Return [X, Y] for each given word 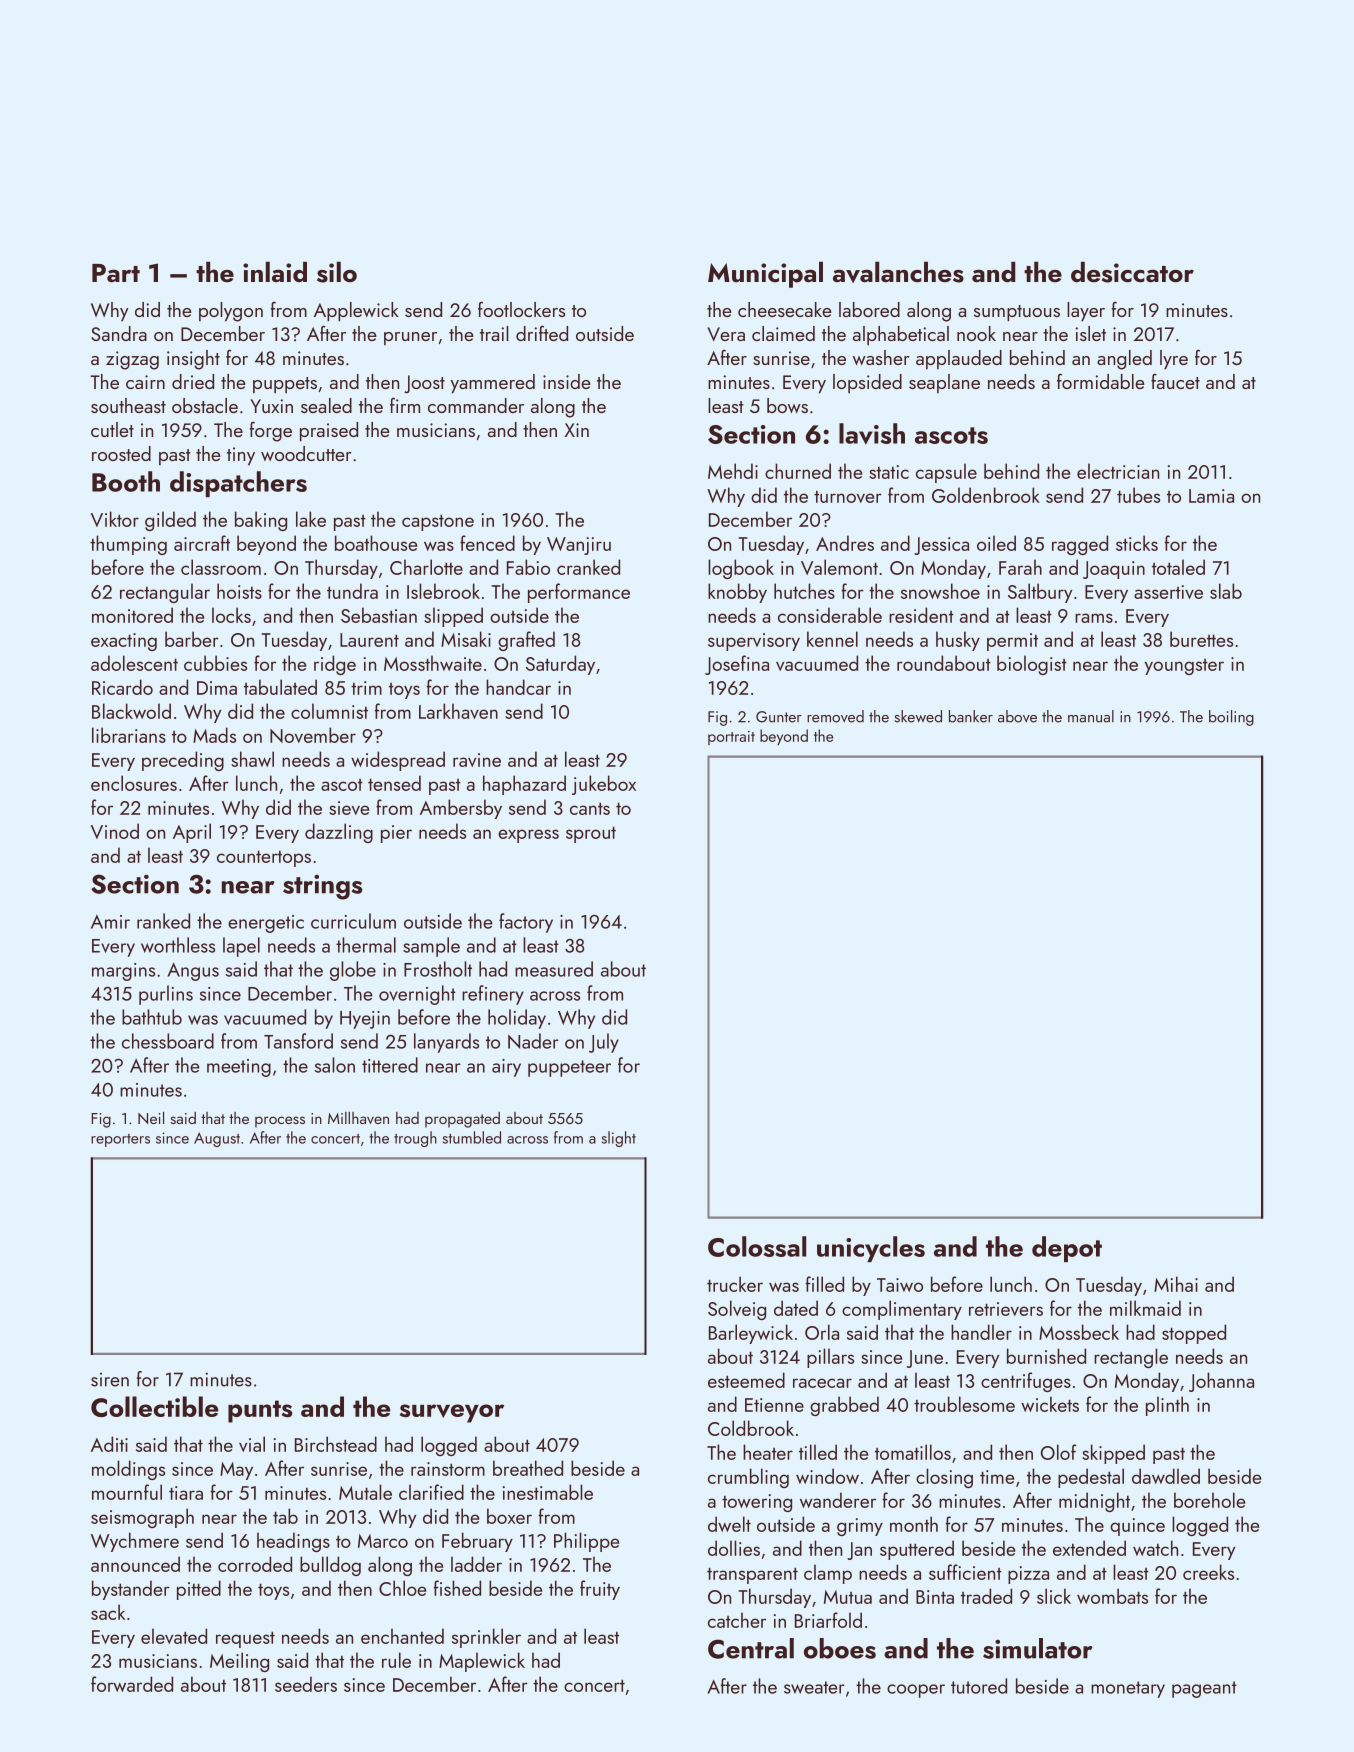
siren [110, 1380]
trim [366, 688]
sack [108, 1612]
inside [567, 381]
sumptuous [1017, 313]
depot [1067, 1249]
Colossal [757, 1246]
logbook [741, 569]
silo [337, 272]
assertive [1168, 592]
